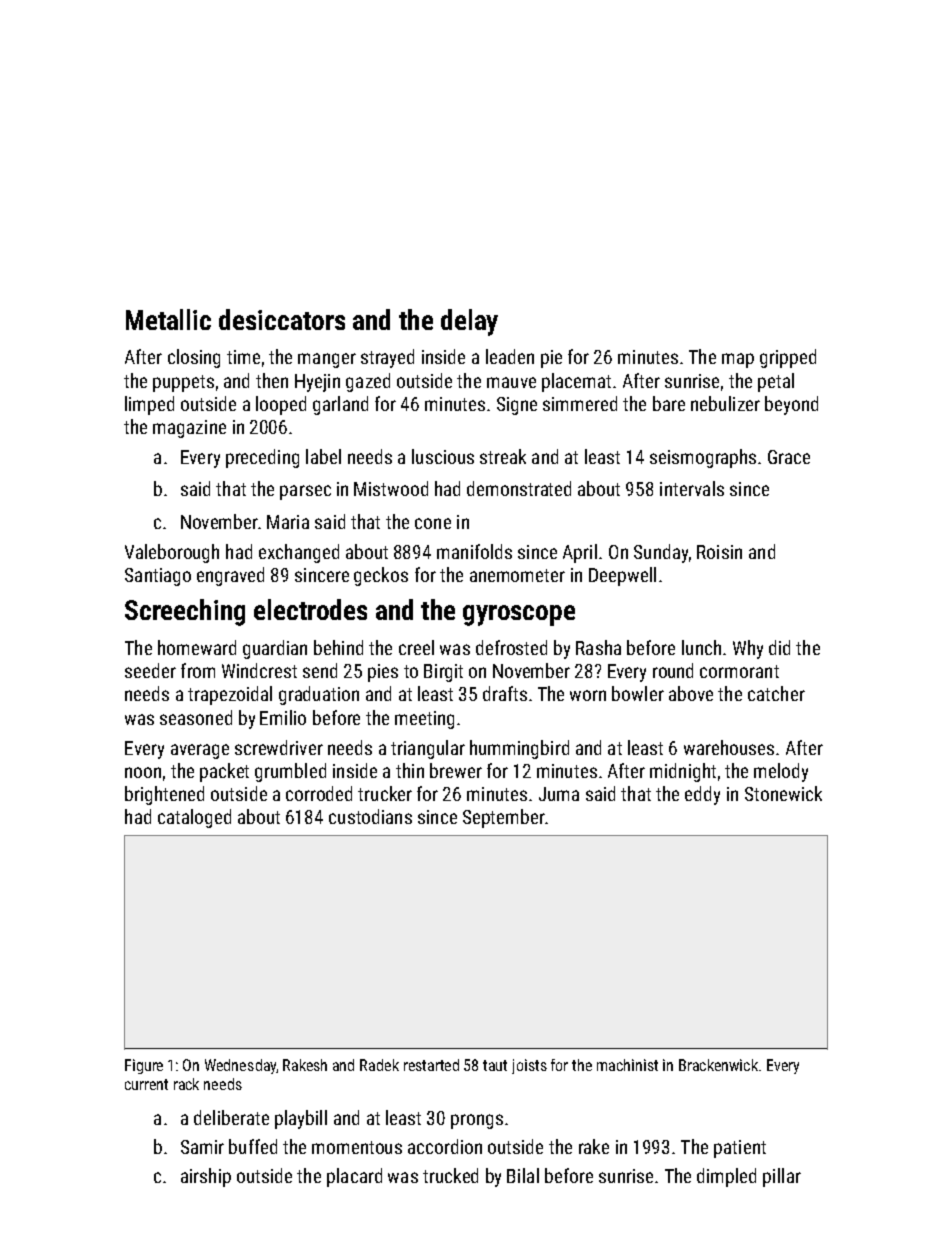 This screenshot has height=1233, width=952. Describe the element at coordinates (231, 1117) in the screenshot. I see `deliberate` at that location.
